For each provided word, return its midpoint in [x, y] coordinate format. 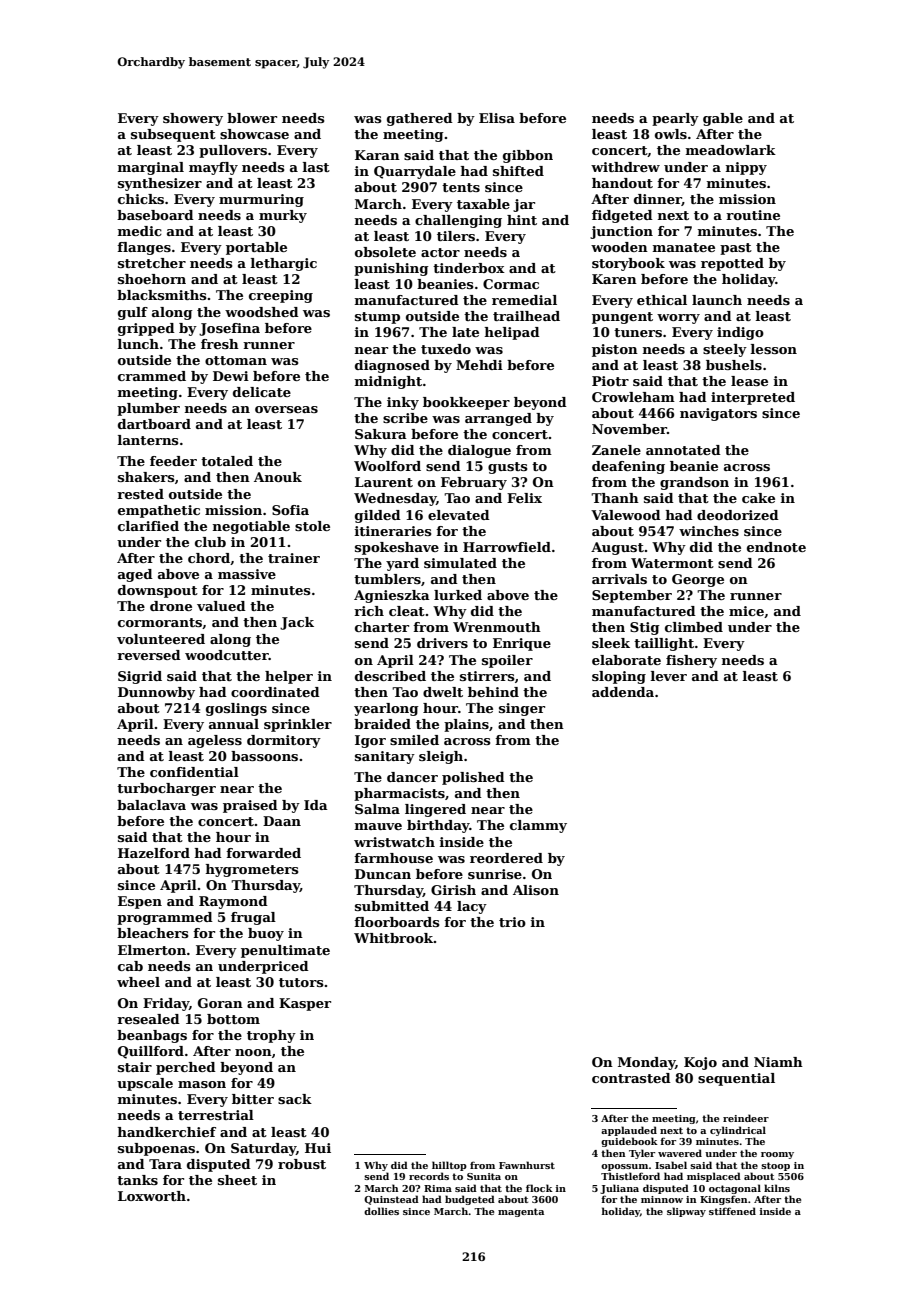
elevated [459, 515]
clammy [538, 826]
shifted [518, 171]
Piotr [610, 381]
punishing [391, 269]
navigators [718, 414]
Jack [297, 623]
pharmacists [399, 794]
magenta [521, 1212]
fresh [220, 344]
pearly [675, 119]
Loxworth [152, 1196]
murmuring [261, 200]
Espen [140, 902]
